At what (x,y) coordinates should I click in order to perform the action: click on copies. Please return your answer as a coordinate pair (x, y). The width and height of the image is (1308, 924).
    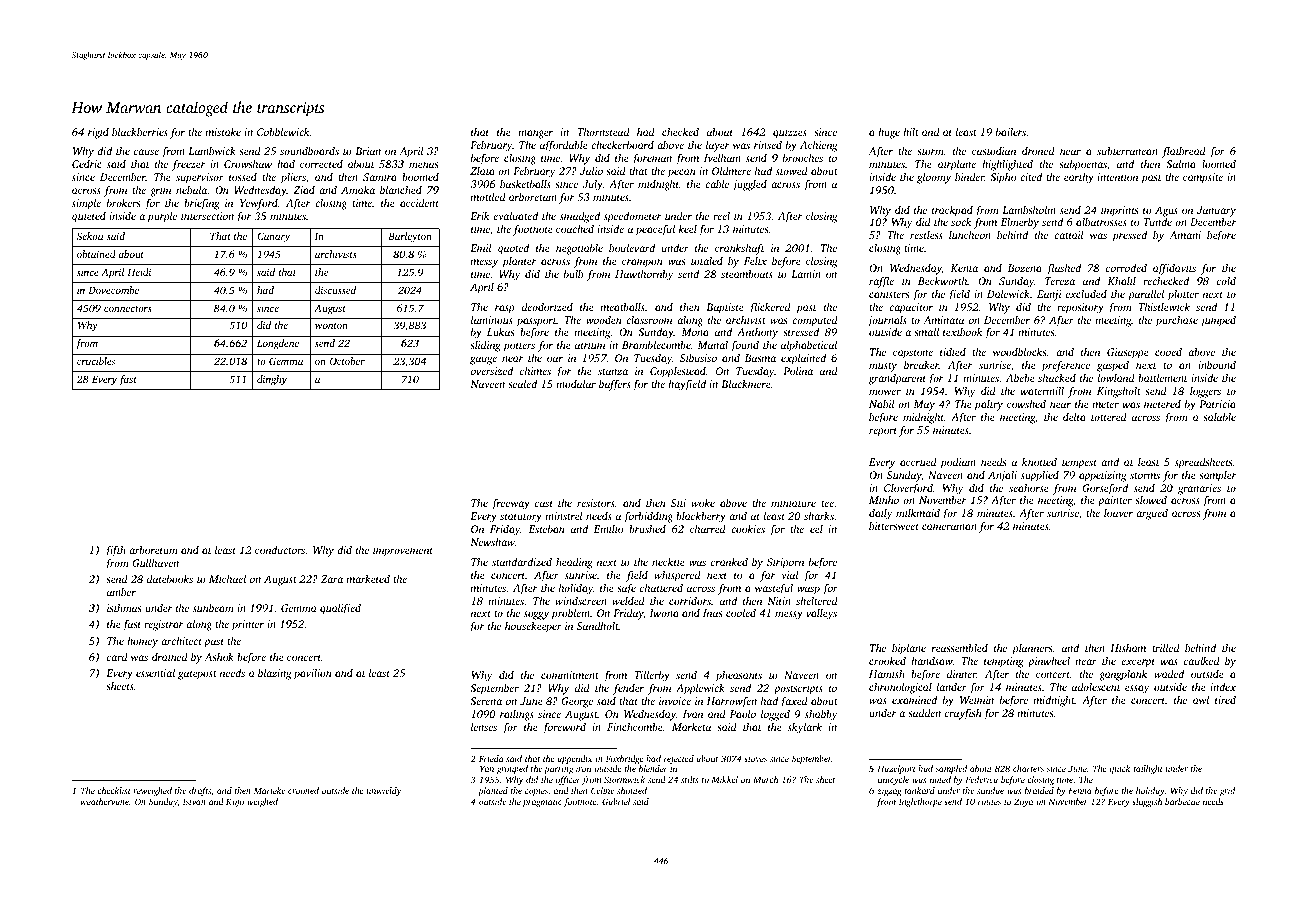
    Looking at the image, I should click on (536, 792).
